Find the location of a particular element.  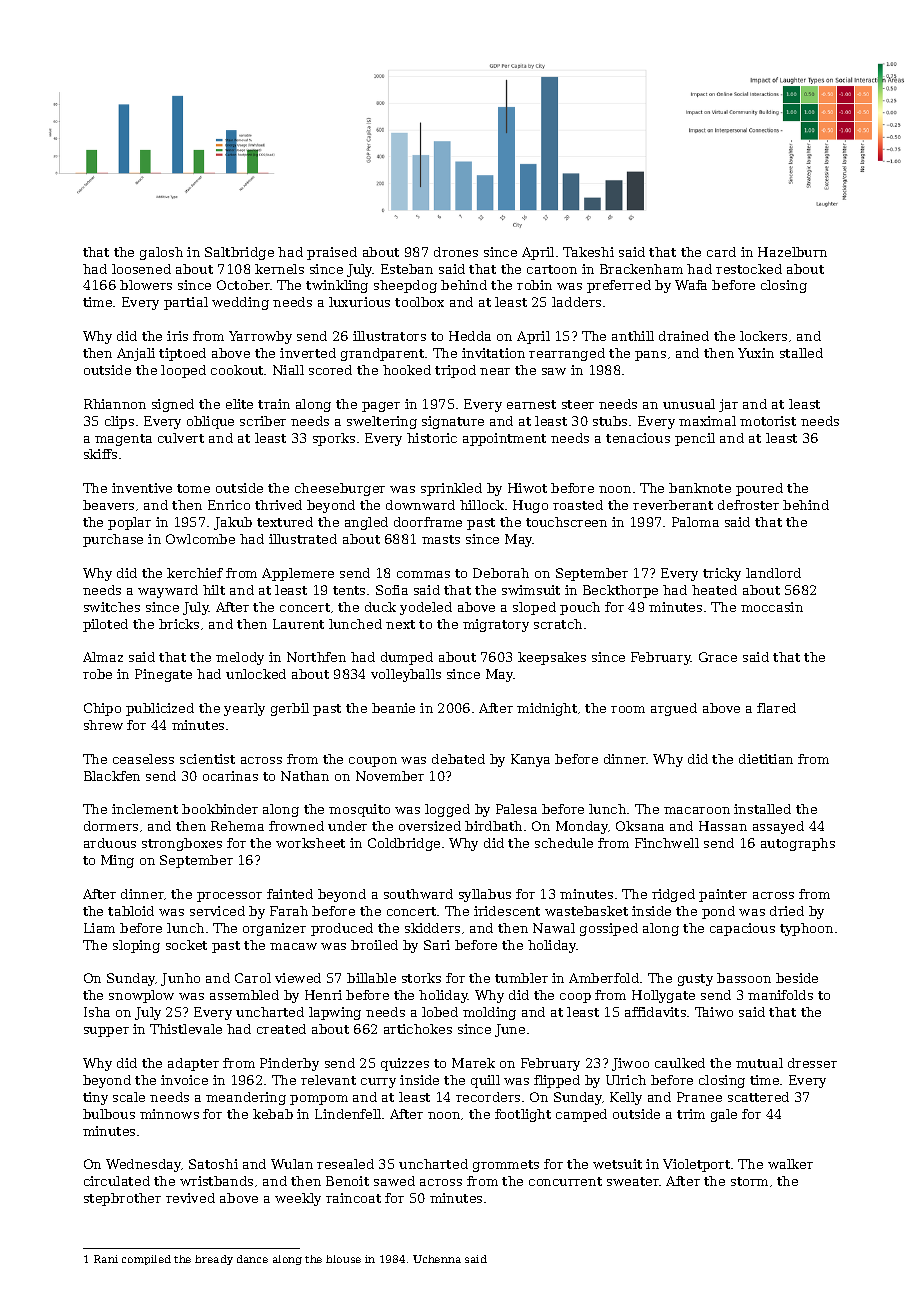

birdbath is located at coordinates (493, 826).
